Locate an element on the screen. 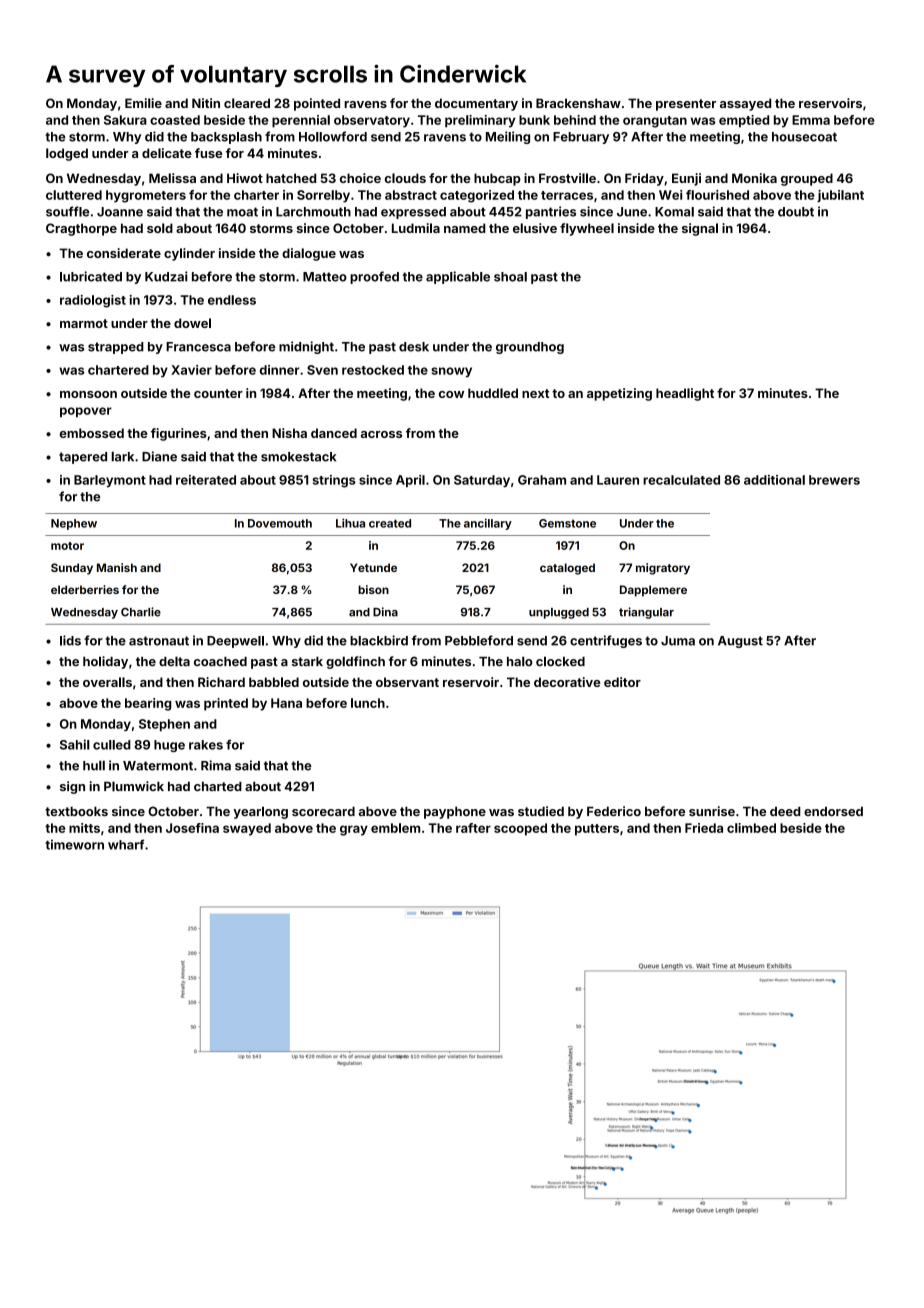 The width and height of the screenshot is (924, 1308). headlight is located at coordinates (685, 394).
